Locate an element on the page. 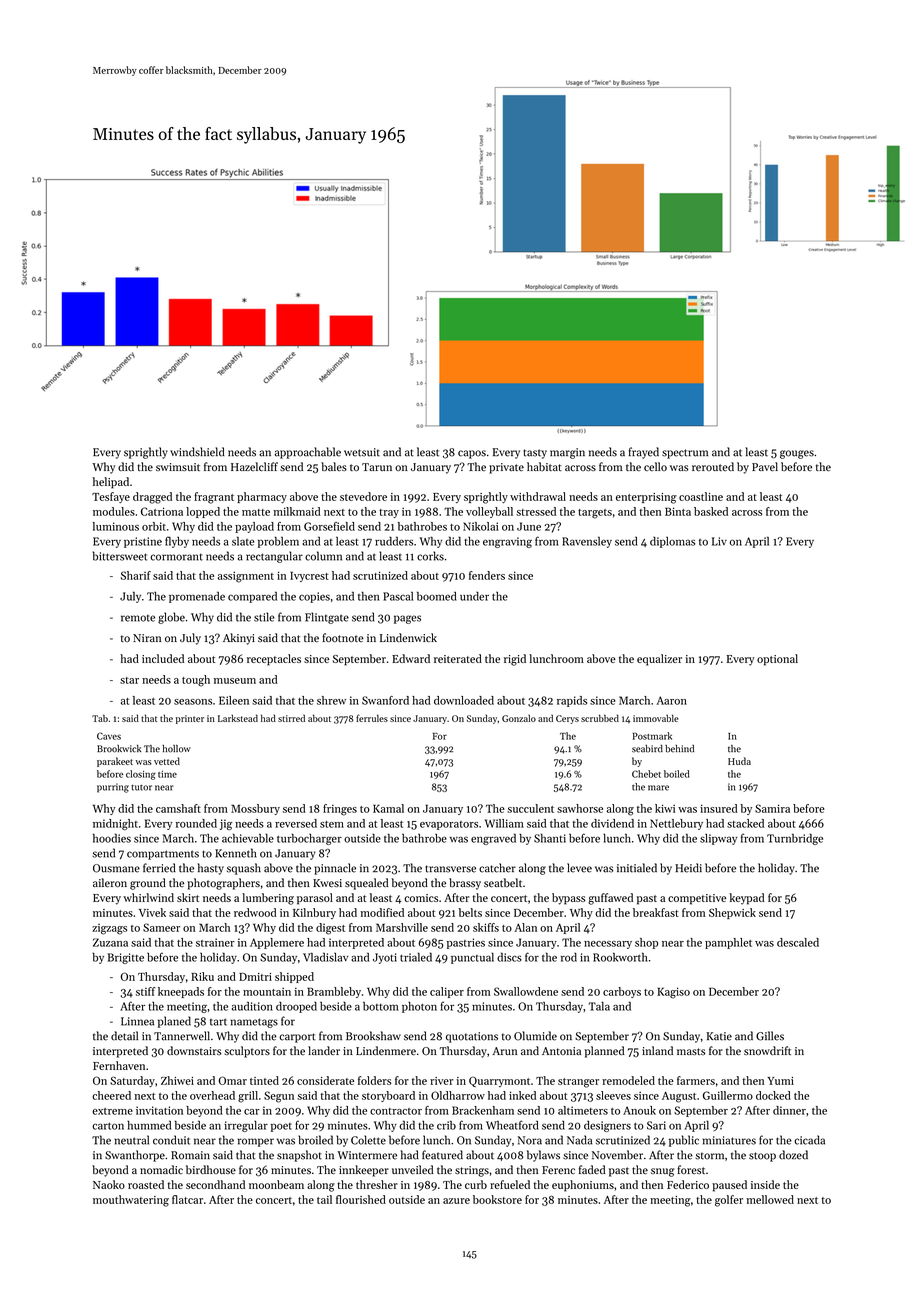 The image size is (924, 1308). Brigitte is located at coordinates (126, 958).
